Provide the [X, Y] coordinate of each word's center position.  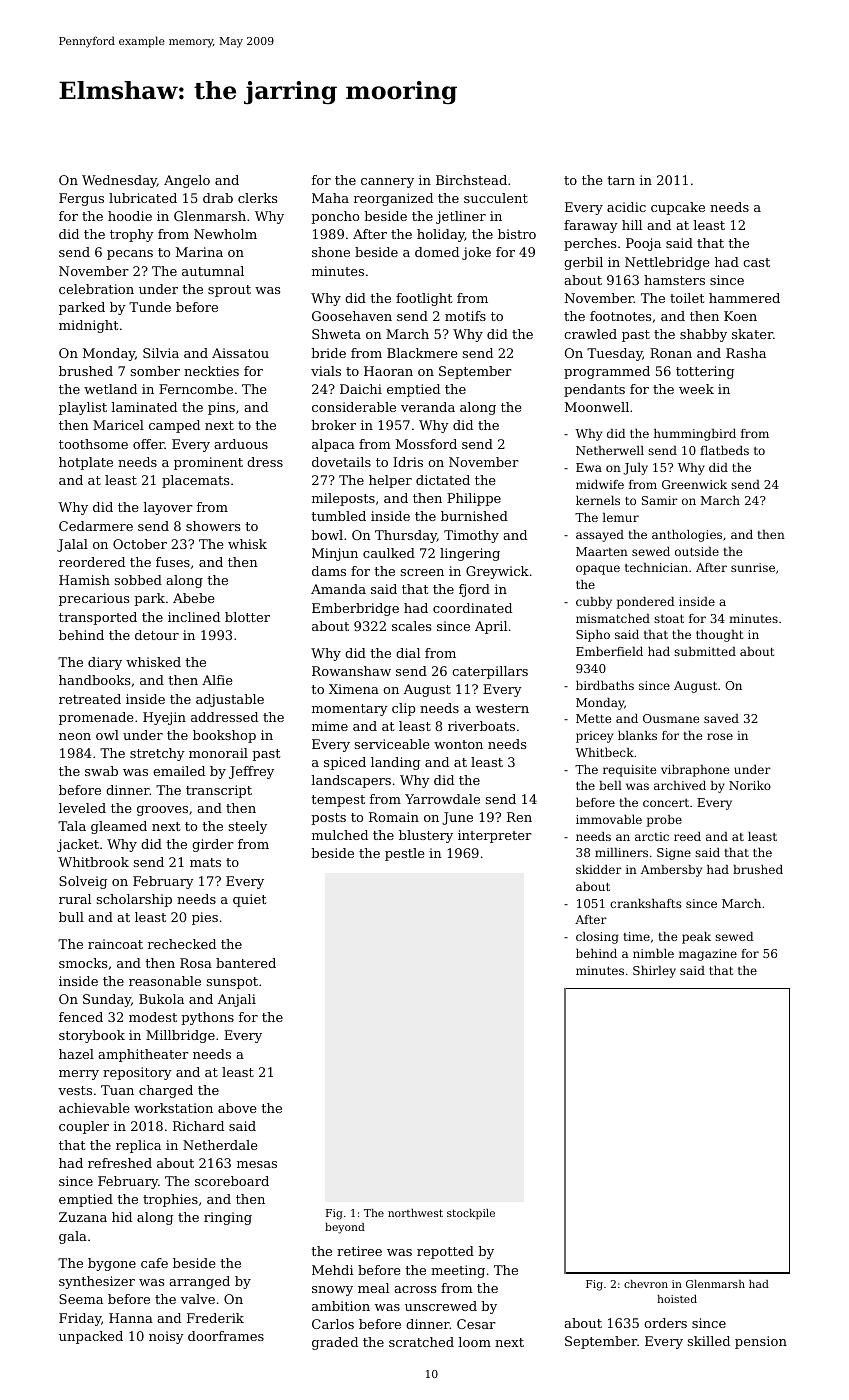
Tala [72, 826]
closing [597, 938]
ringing [228, 1218]
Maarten [602, 551]
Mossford [426, 444]
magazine [708, 955]
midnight [88, 326]
